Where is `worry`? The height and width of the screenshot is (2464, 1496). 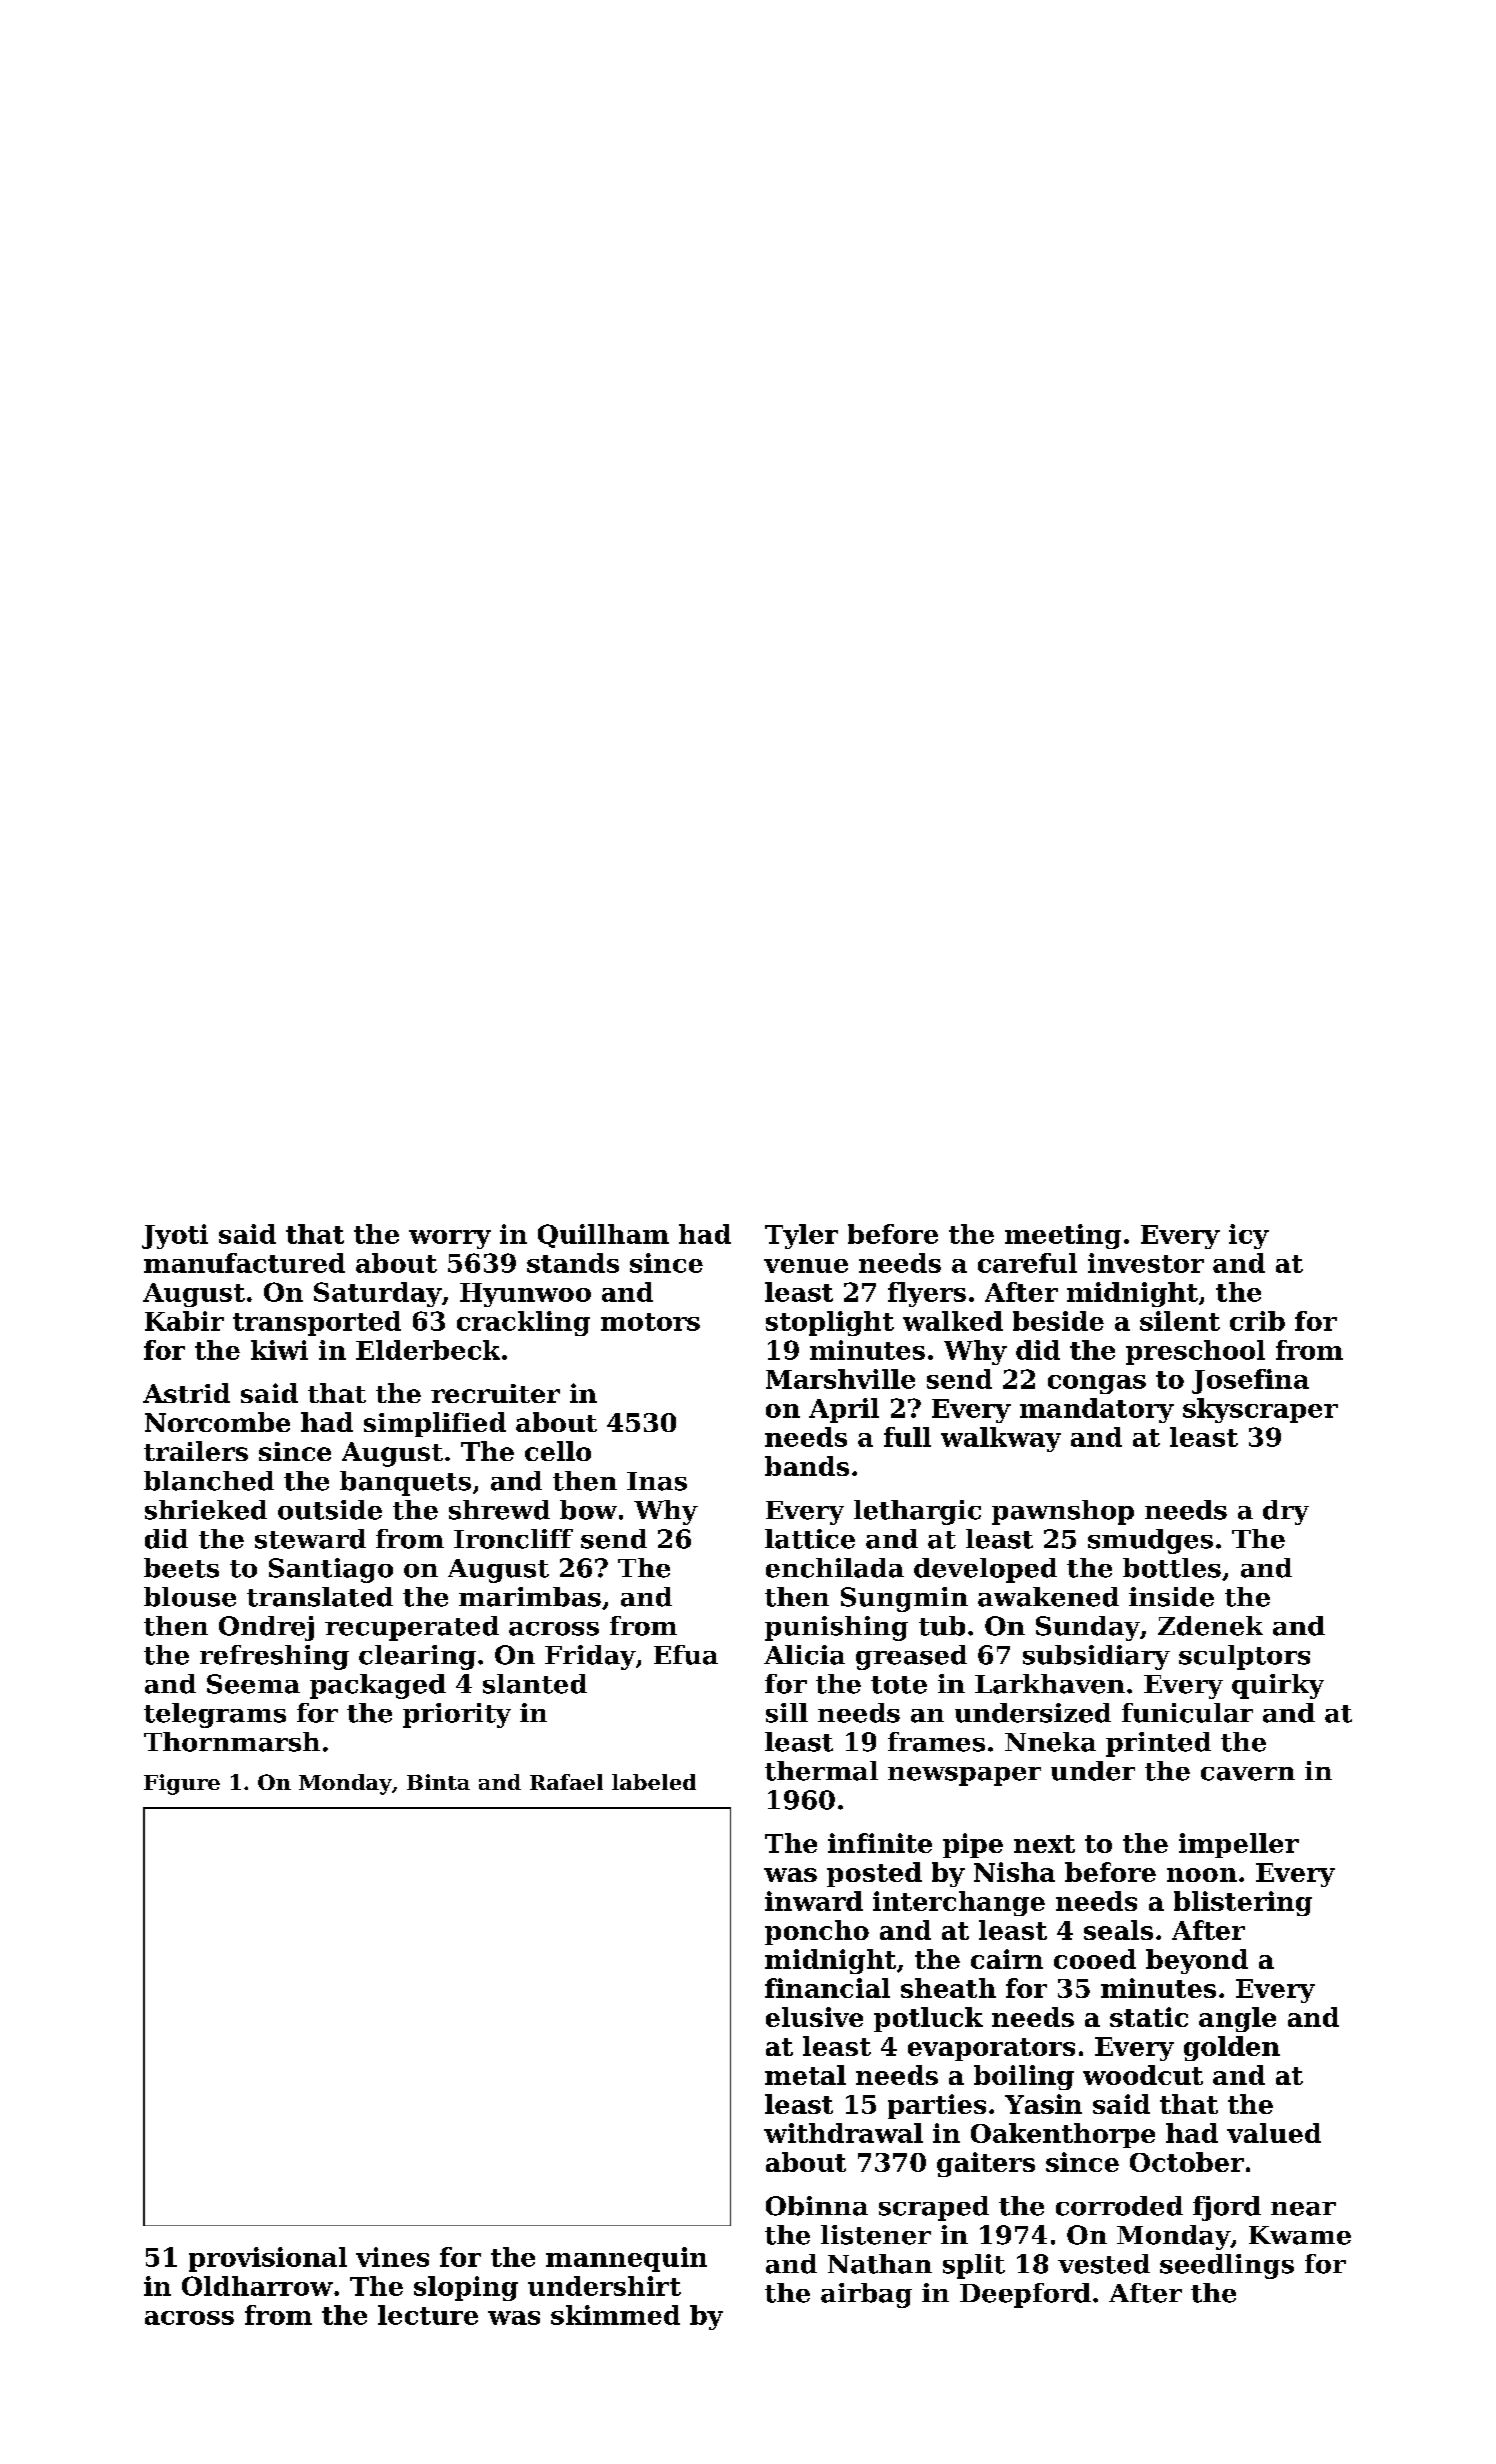
worry is located at coordinates (450, 1239).
